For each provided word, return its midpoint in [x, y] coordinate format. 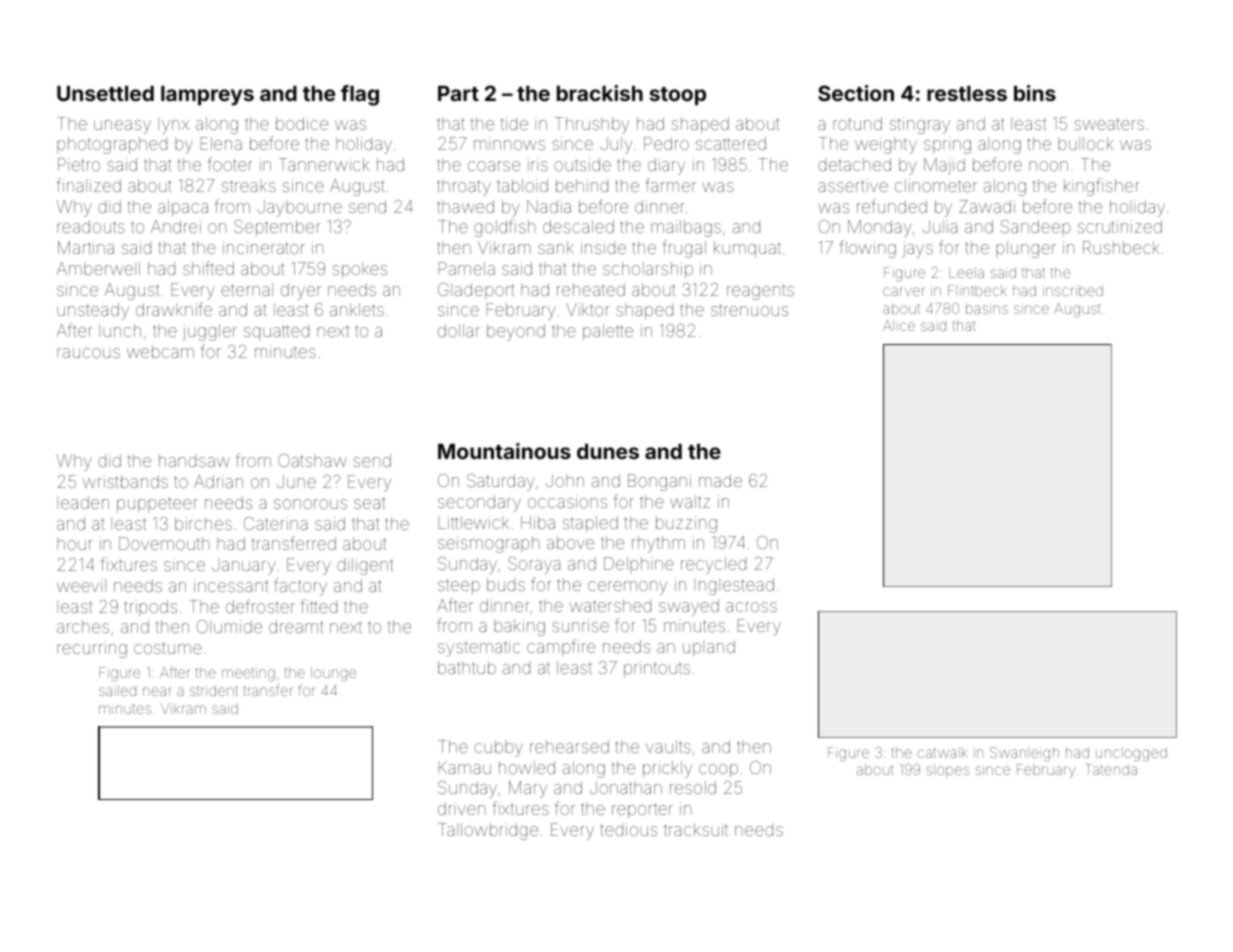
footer [229, 164]
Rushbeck [1121, 247]
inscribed [1073, 290]
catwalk [942, 752]
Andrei [176, 226]
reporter [642, 811]
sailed [117, 690]
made [720, 480]
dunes [608, 451]
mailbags [686, 228]
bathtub [467, 667]
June [296, 481]
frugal [684, 249]
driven [461, 808]
